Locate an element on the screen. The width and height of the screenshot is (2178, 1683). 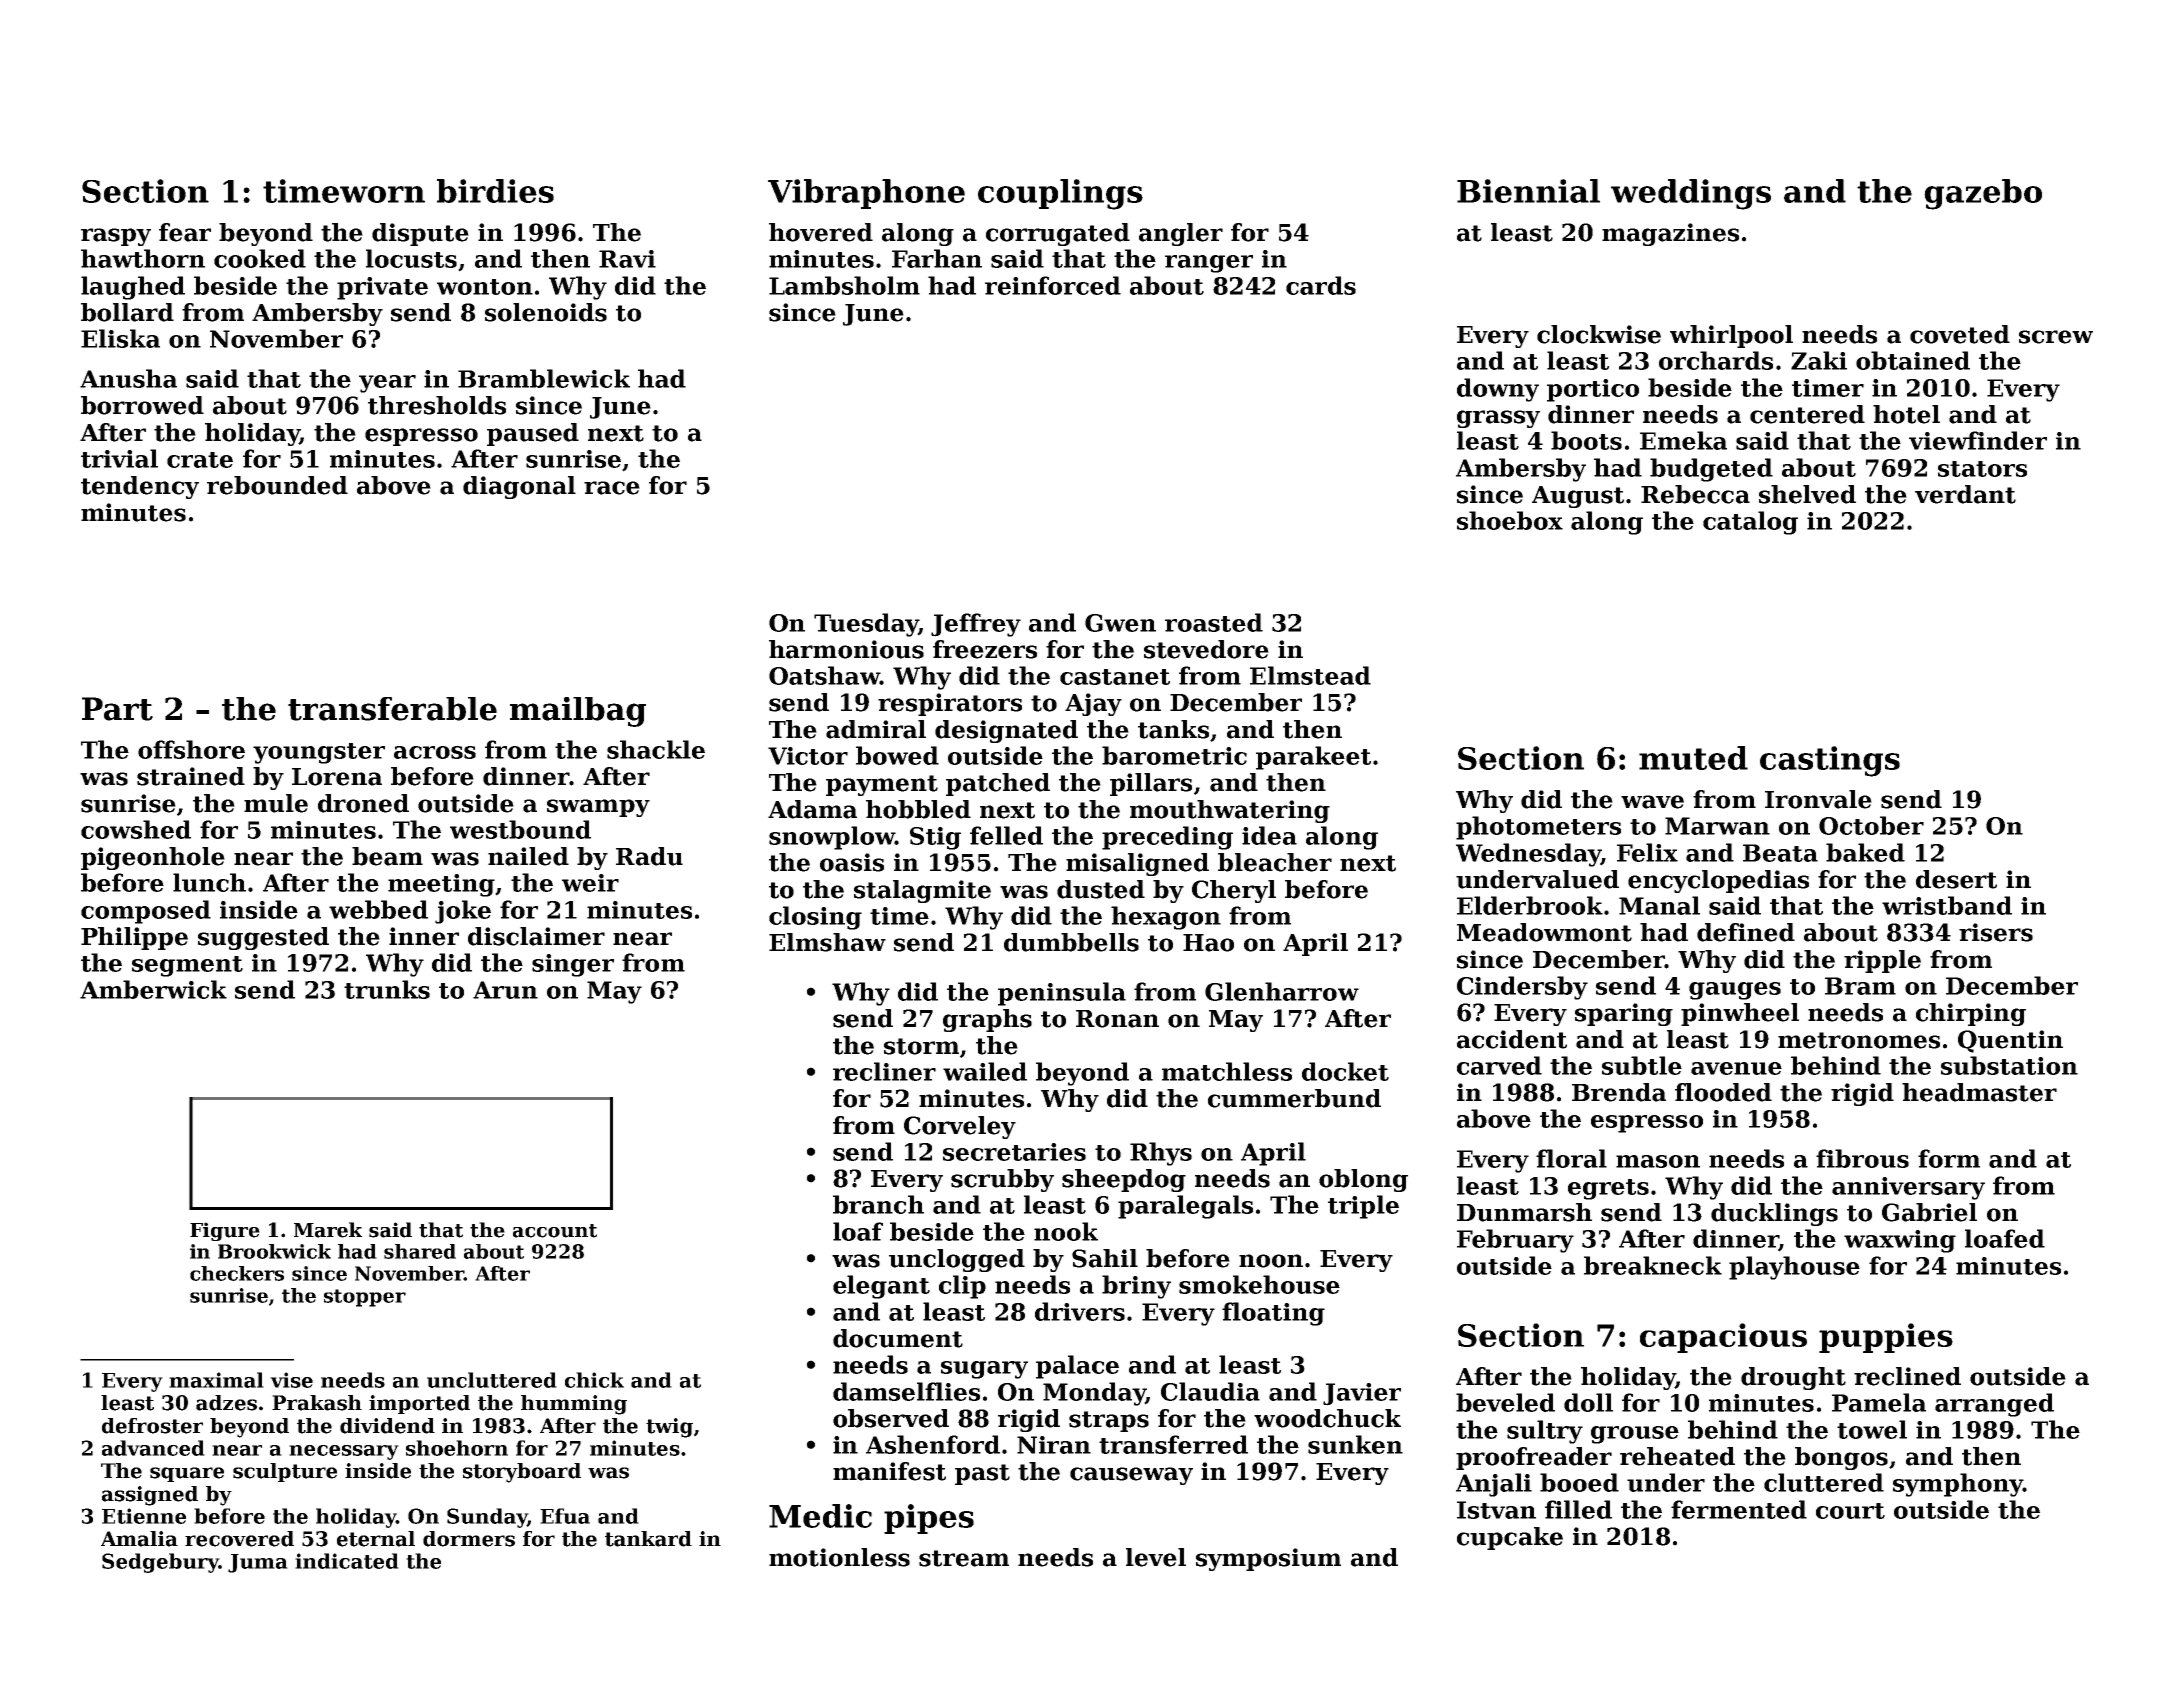
tendency is located at coordinates (140, 487).
